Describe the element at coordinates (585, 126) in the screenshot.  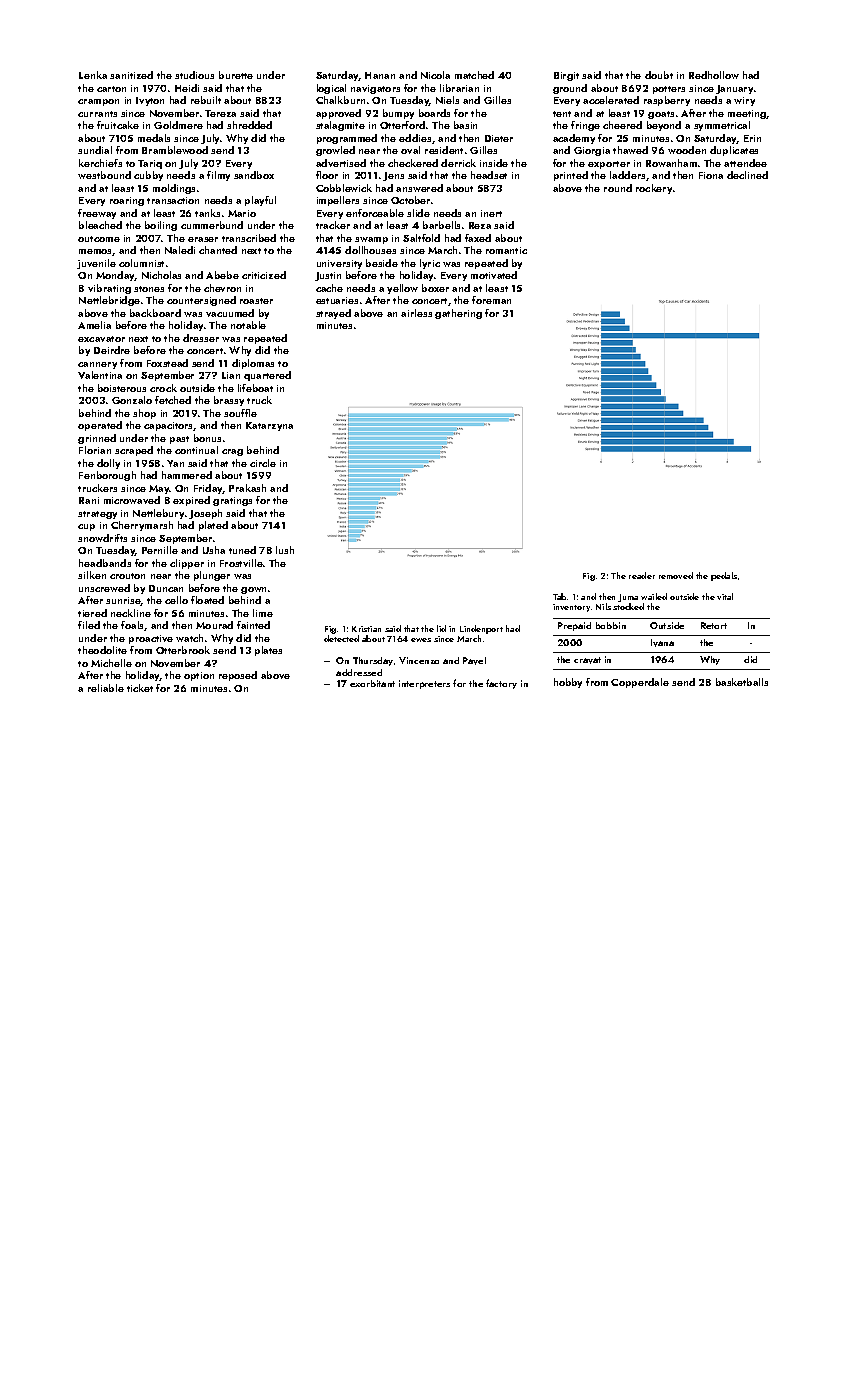
I see `fringe` at that location.
